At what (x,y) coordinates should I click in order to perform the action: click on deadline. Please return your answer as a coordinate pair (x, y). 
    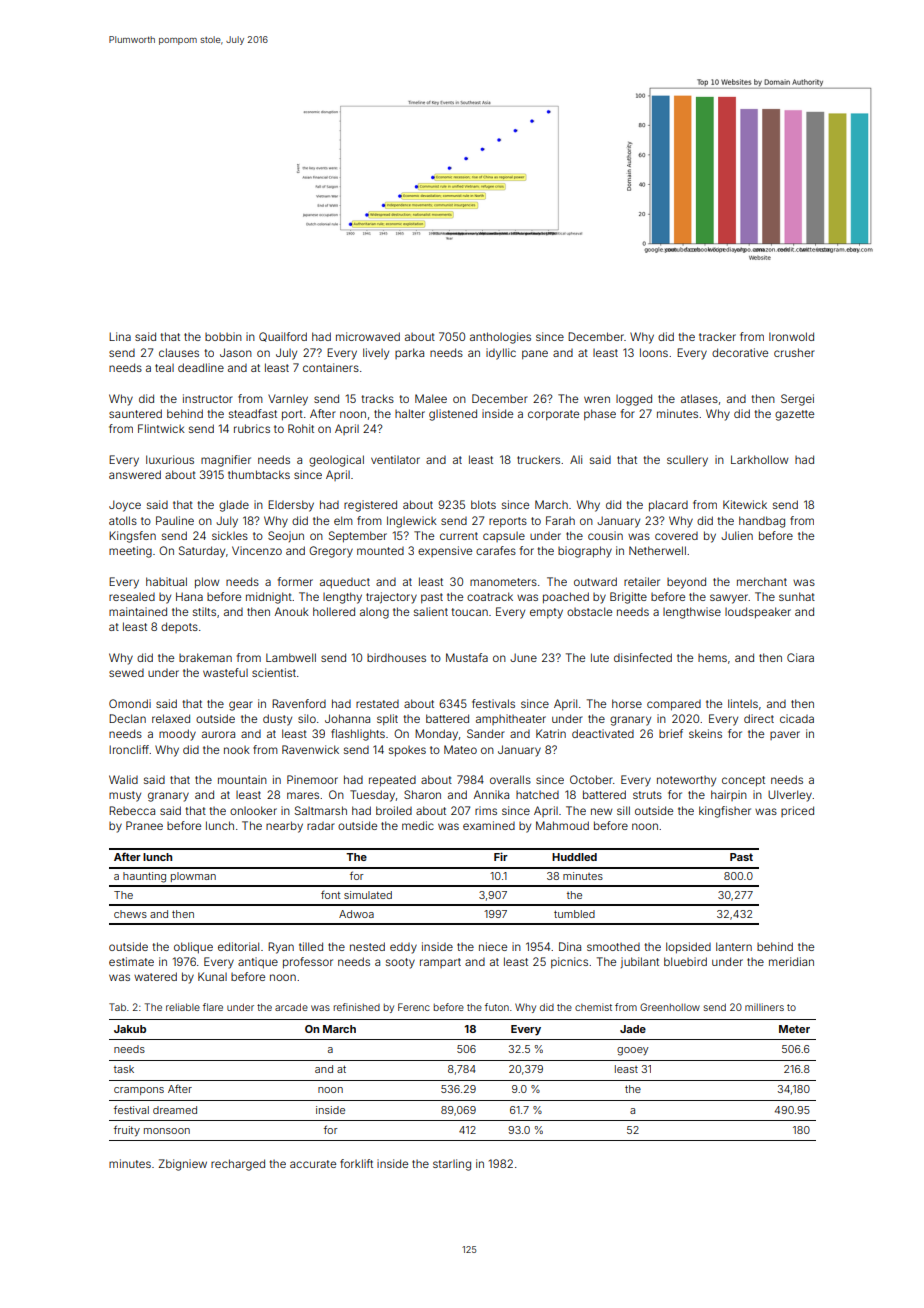
    Looking at the image, I should click on (201, 367).
